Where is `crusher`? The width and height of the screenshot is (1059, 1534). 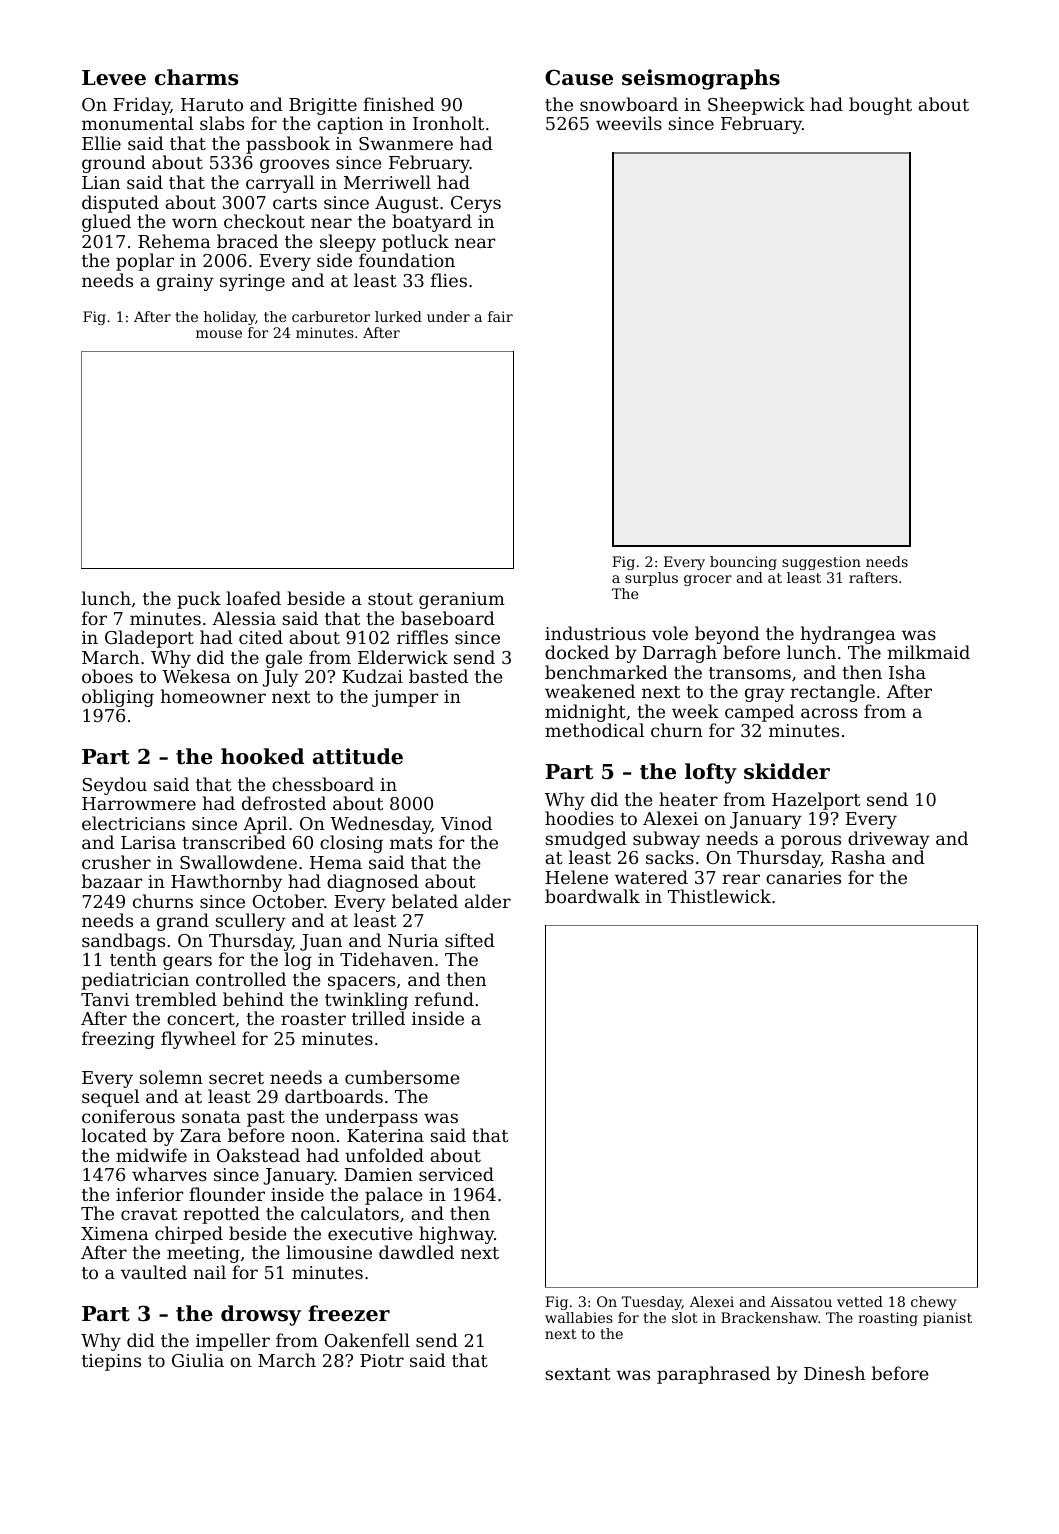 crusher is located at coordinates (116, 862).
